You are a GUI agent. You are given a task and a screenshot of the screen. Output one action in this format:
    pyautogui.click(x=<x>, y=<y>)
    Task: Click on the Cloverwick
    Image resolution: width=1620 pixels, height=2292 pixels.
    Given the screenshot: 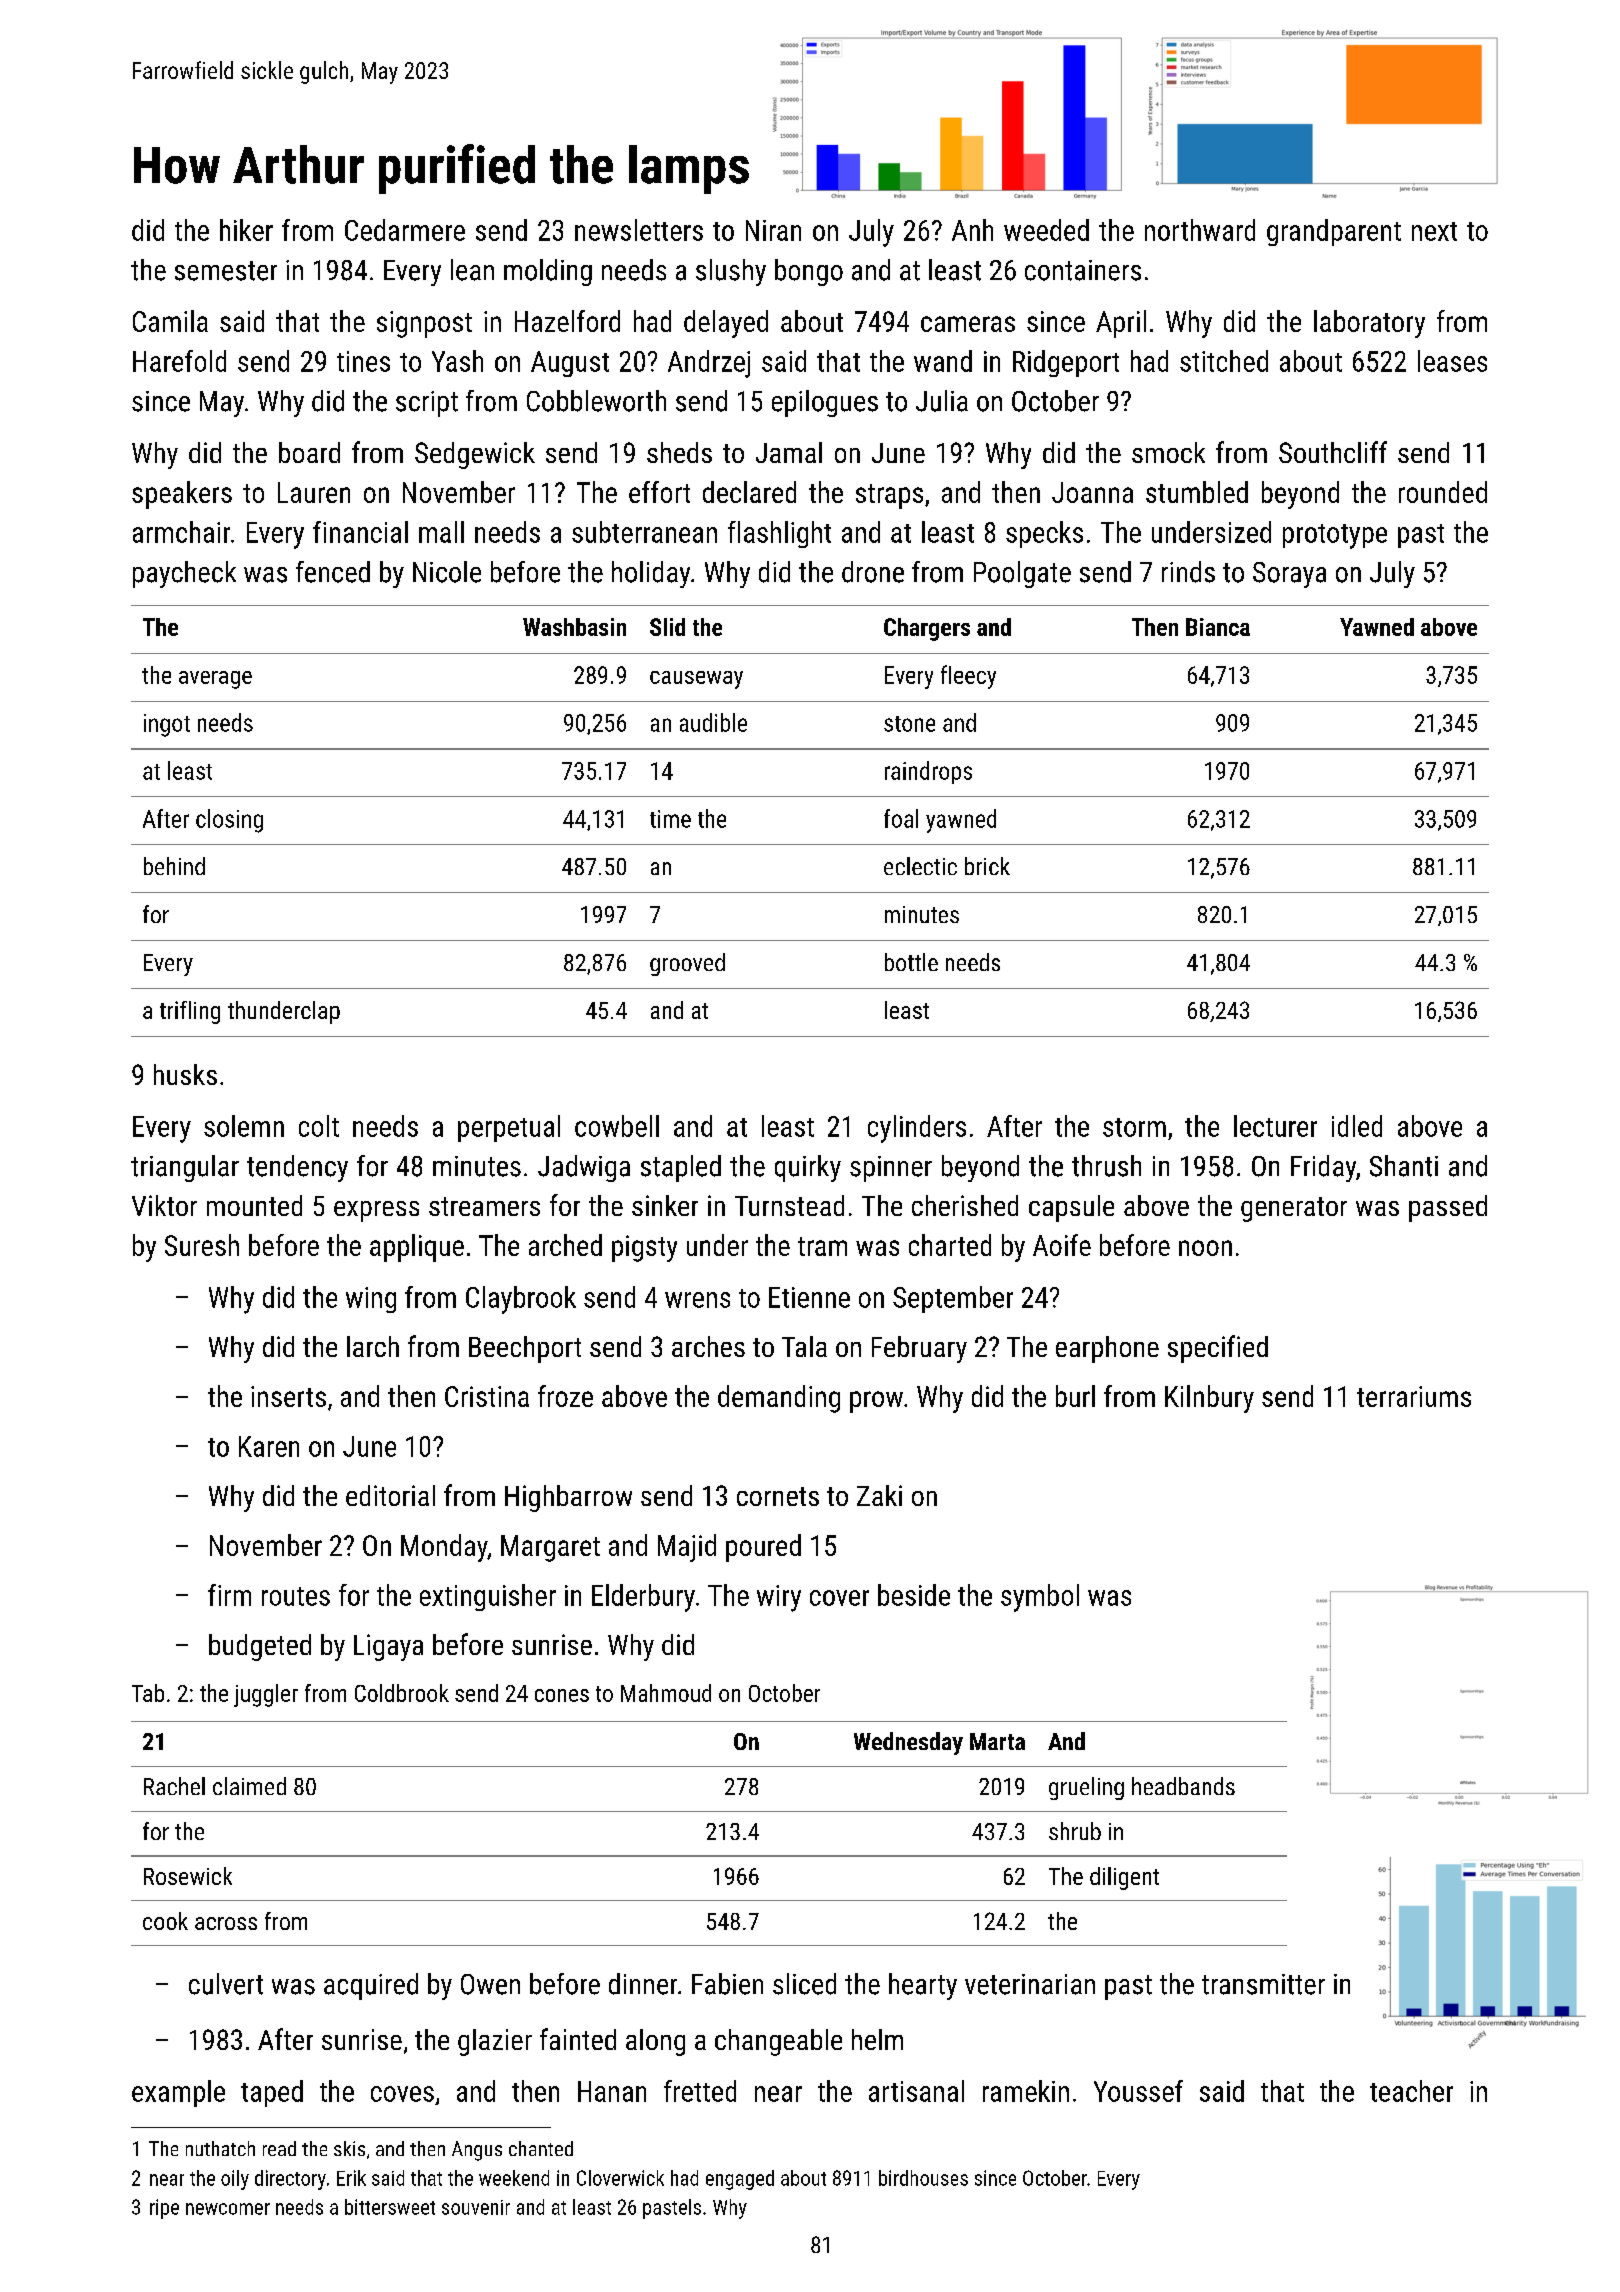 What is the action you would take?
    pyautogui.click(x=620, y=2178)
